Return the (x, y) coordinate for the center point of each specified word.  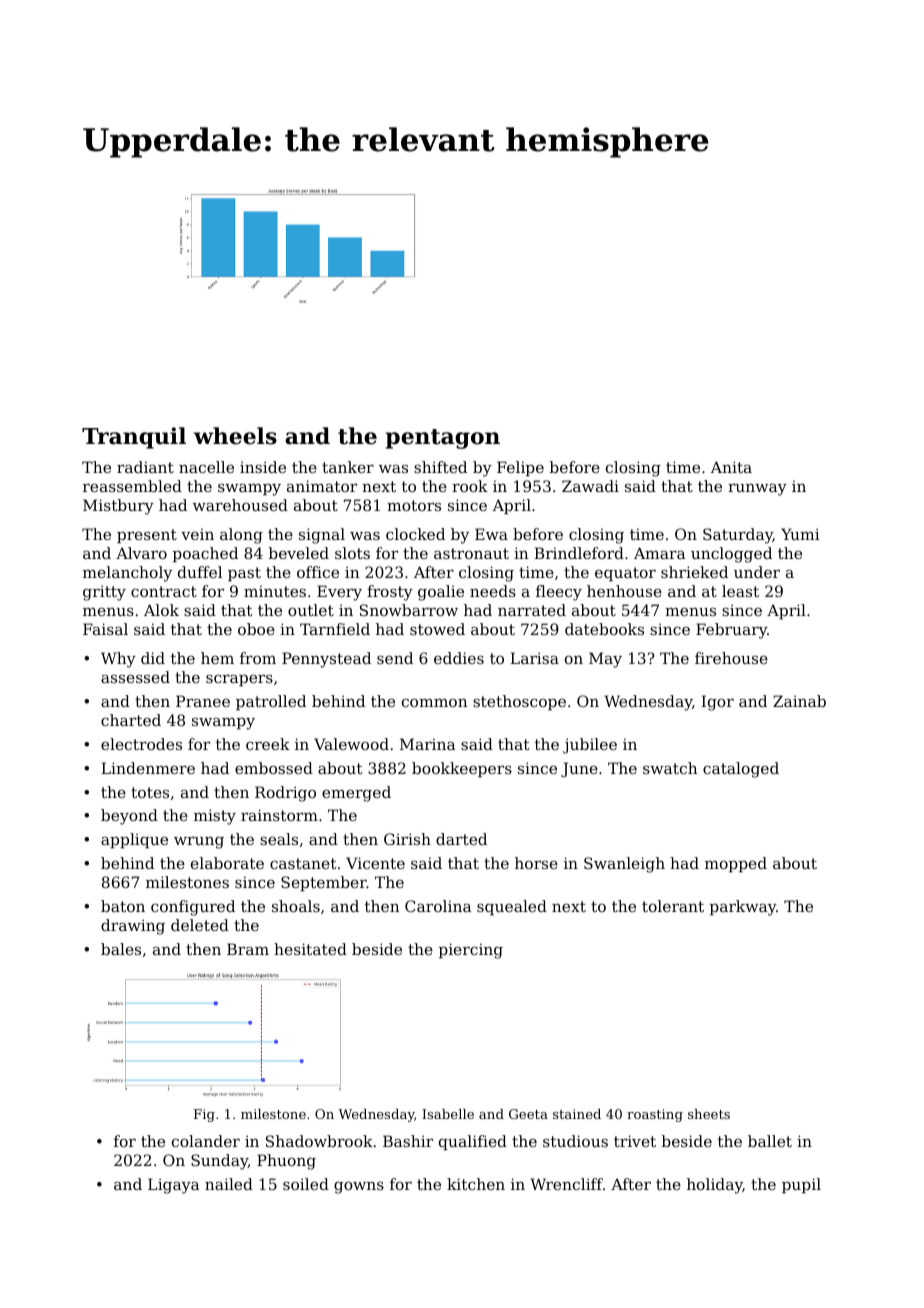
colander (206, 1141)
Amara (660, 553)
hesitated (310, 949)
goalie (441, 593)
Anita (731, 467)
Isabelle (448, 1114)
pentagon (443, 439)
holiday (715, 1186)
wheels (235, 436)
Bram (248, 949)
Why (118, 660)
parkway (743, 908)
